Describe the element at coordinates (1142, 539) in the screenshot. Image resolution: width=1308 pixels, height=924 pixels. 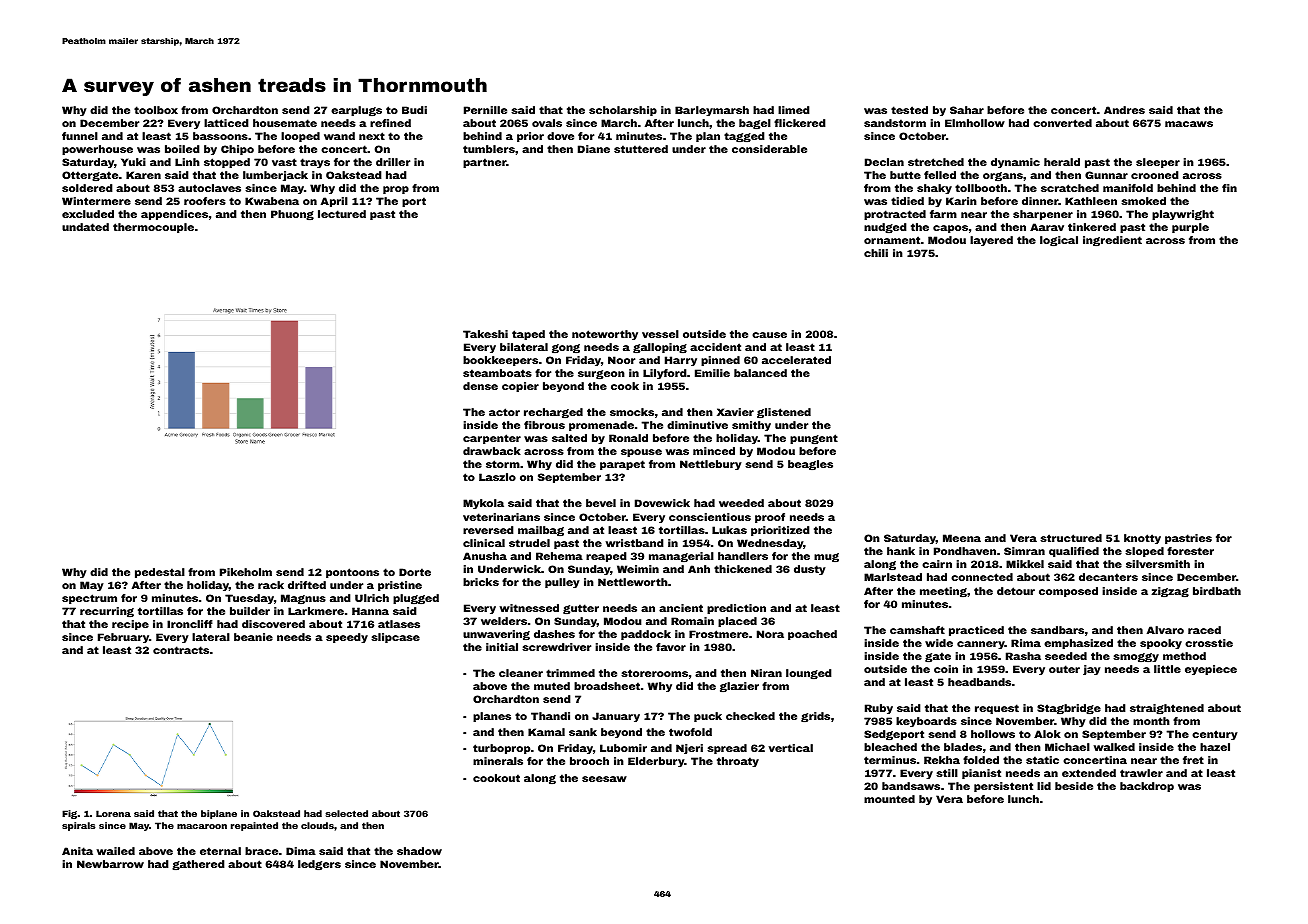
I see `knotty` at that location.
